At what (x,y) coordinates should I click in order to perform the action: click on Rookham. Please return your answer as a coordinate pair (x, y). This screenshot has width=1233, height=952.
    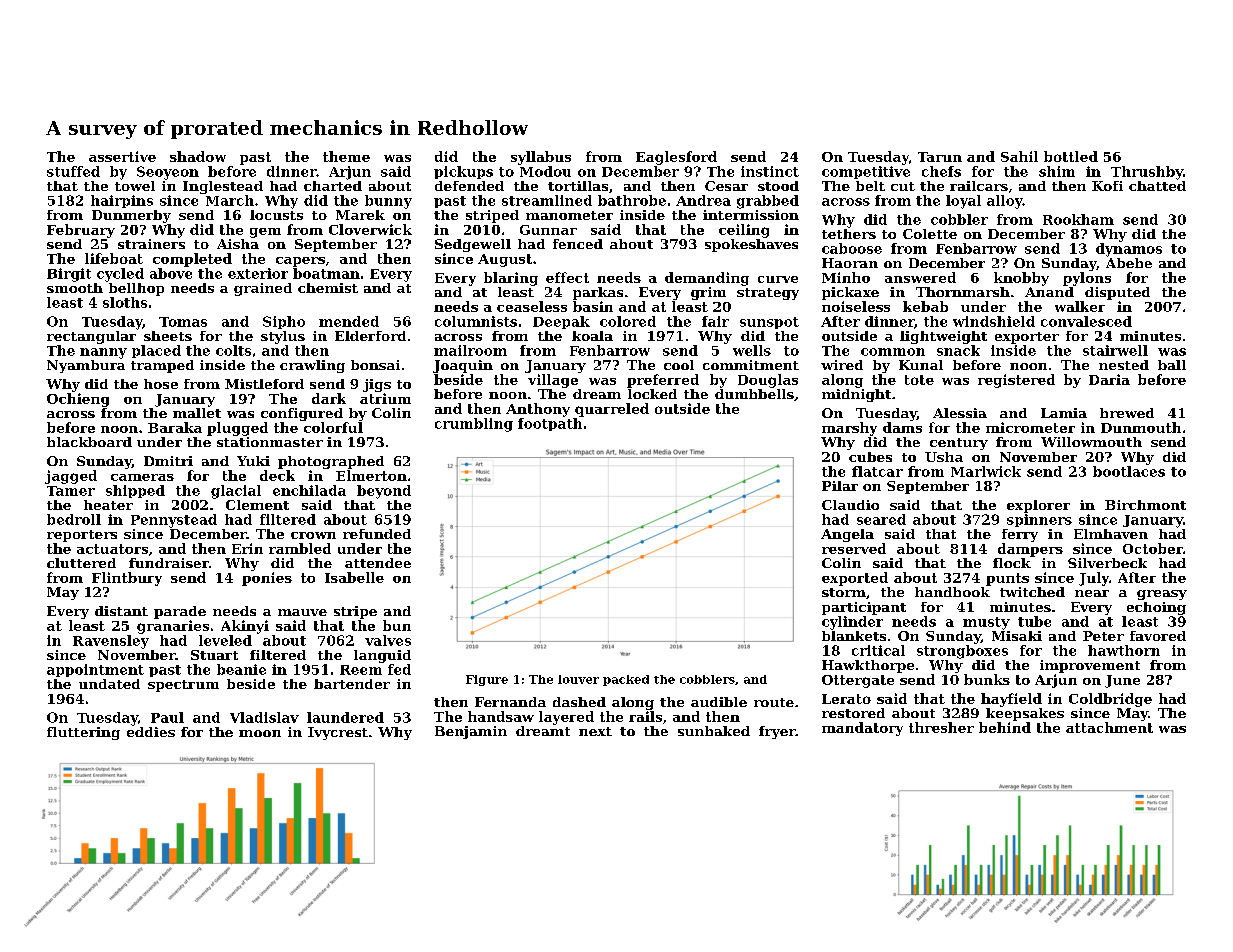
    Looking at the image, I should click on (1078, 219).
